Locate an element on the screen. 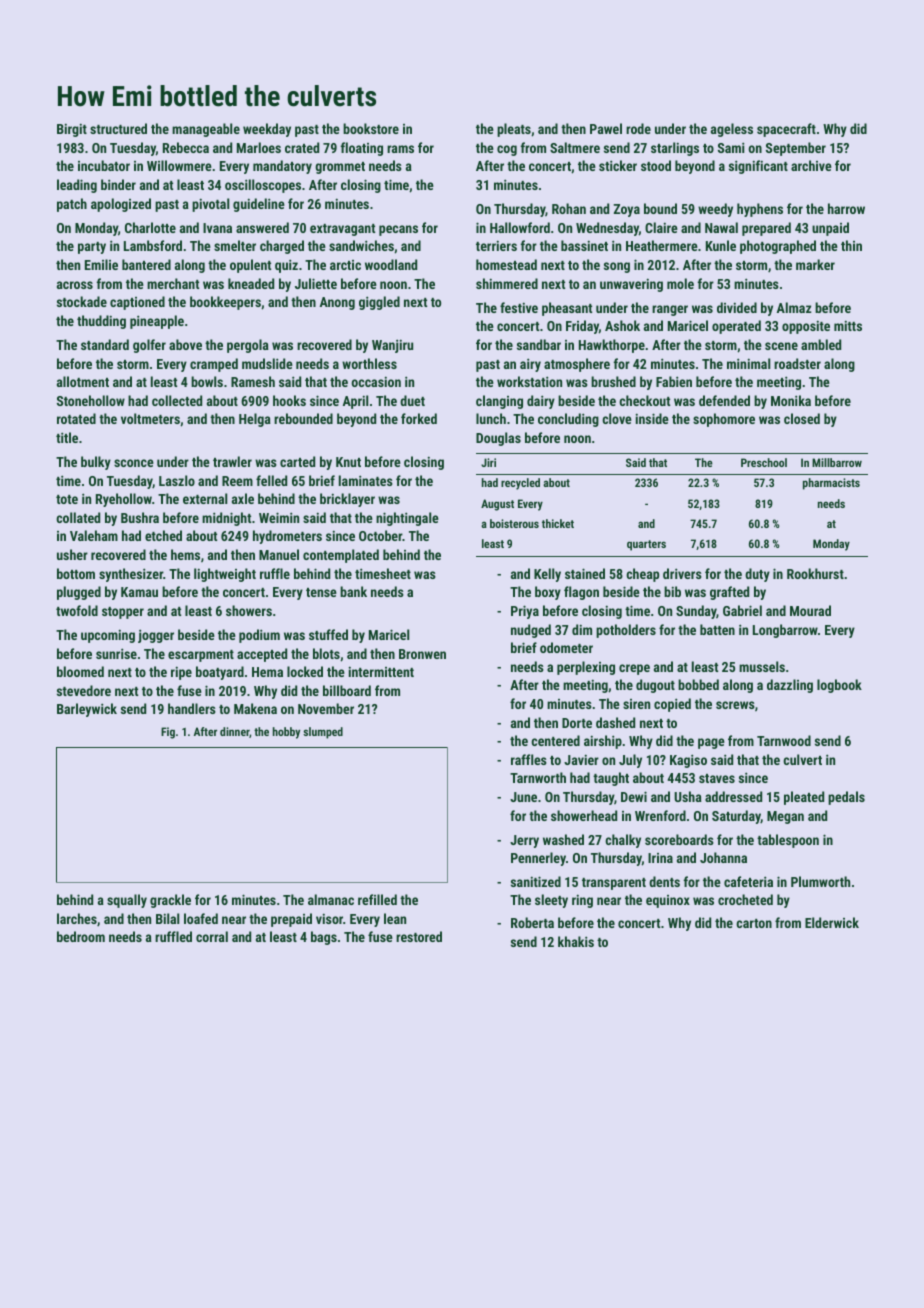  Laszlo is located at coordinates (177, 480).
